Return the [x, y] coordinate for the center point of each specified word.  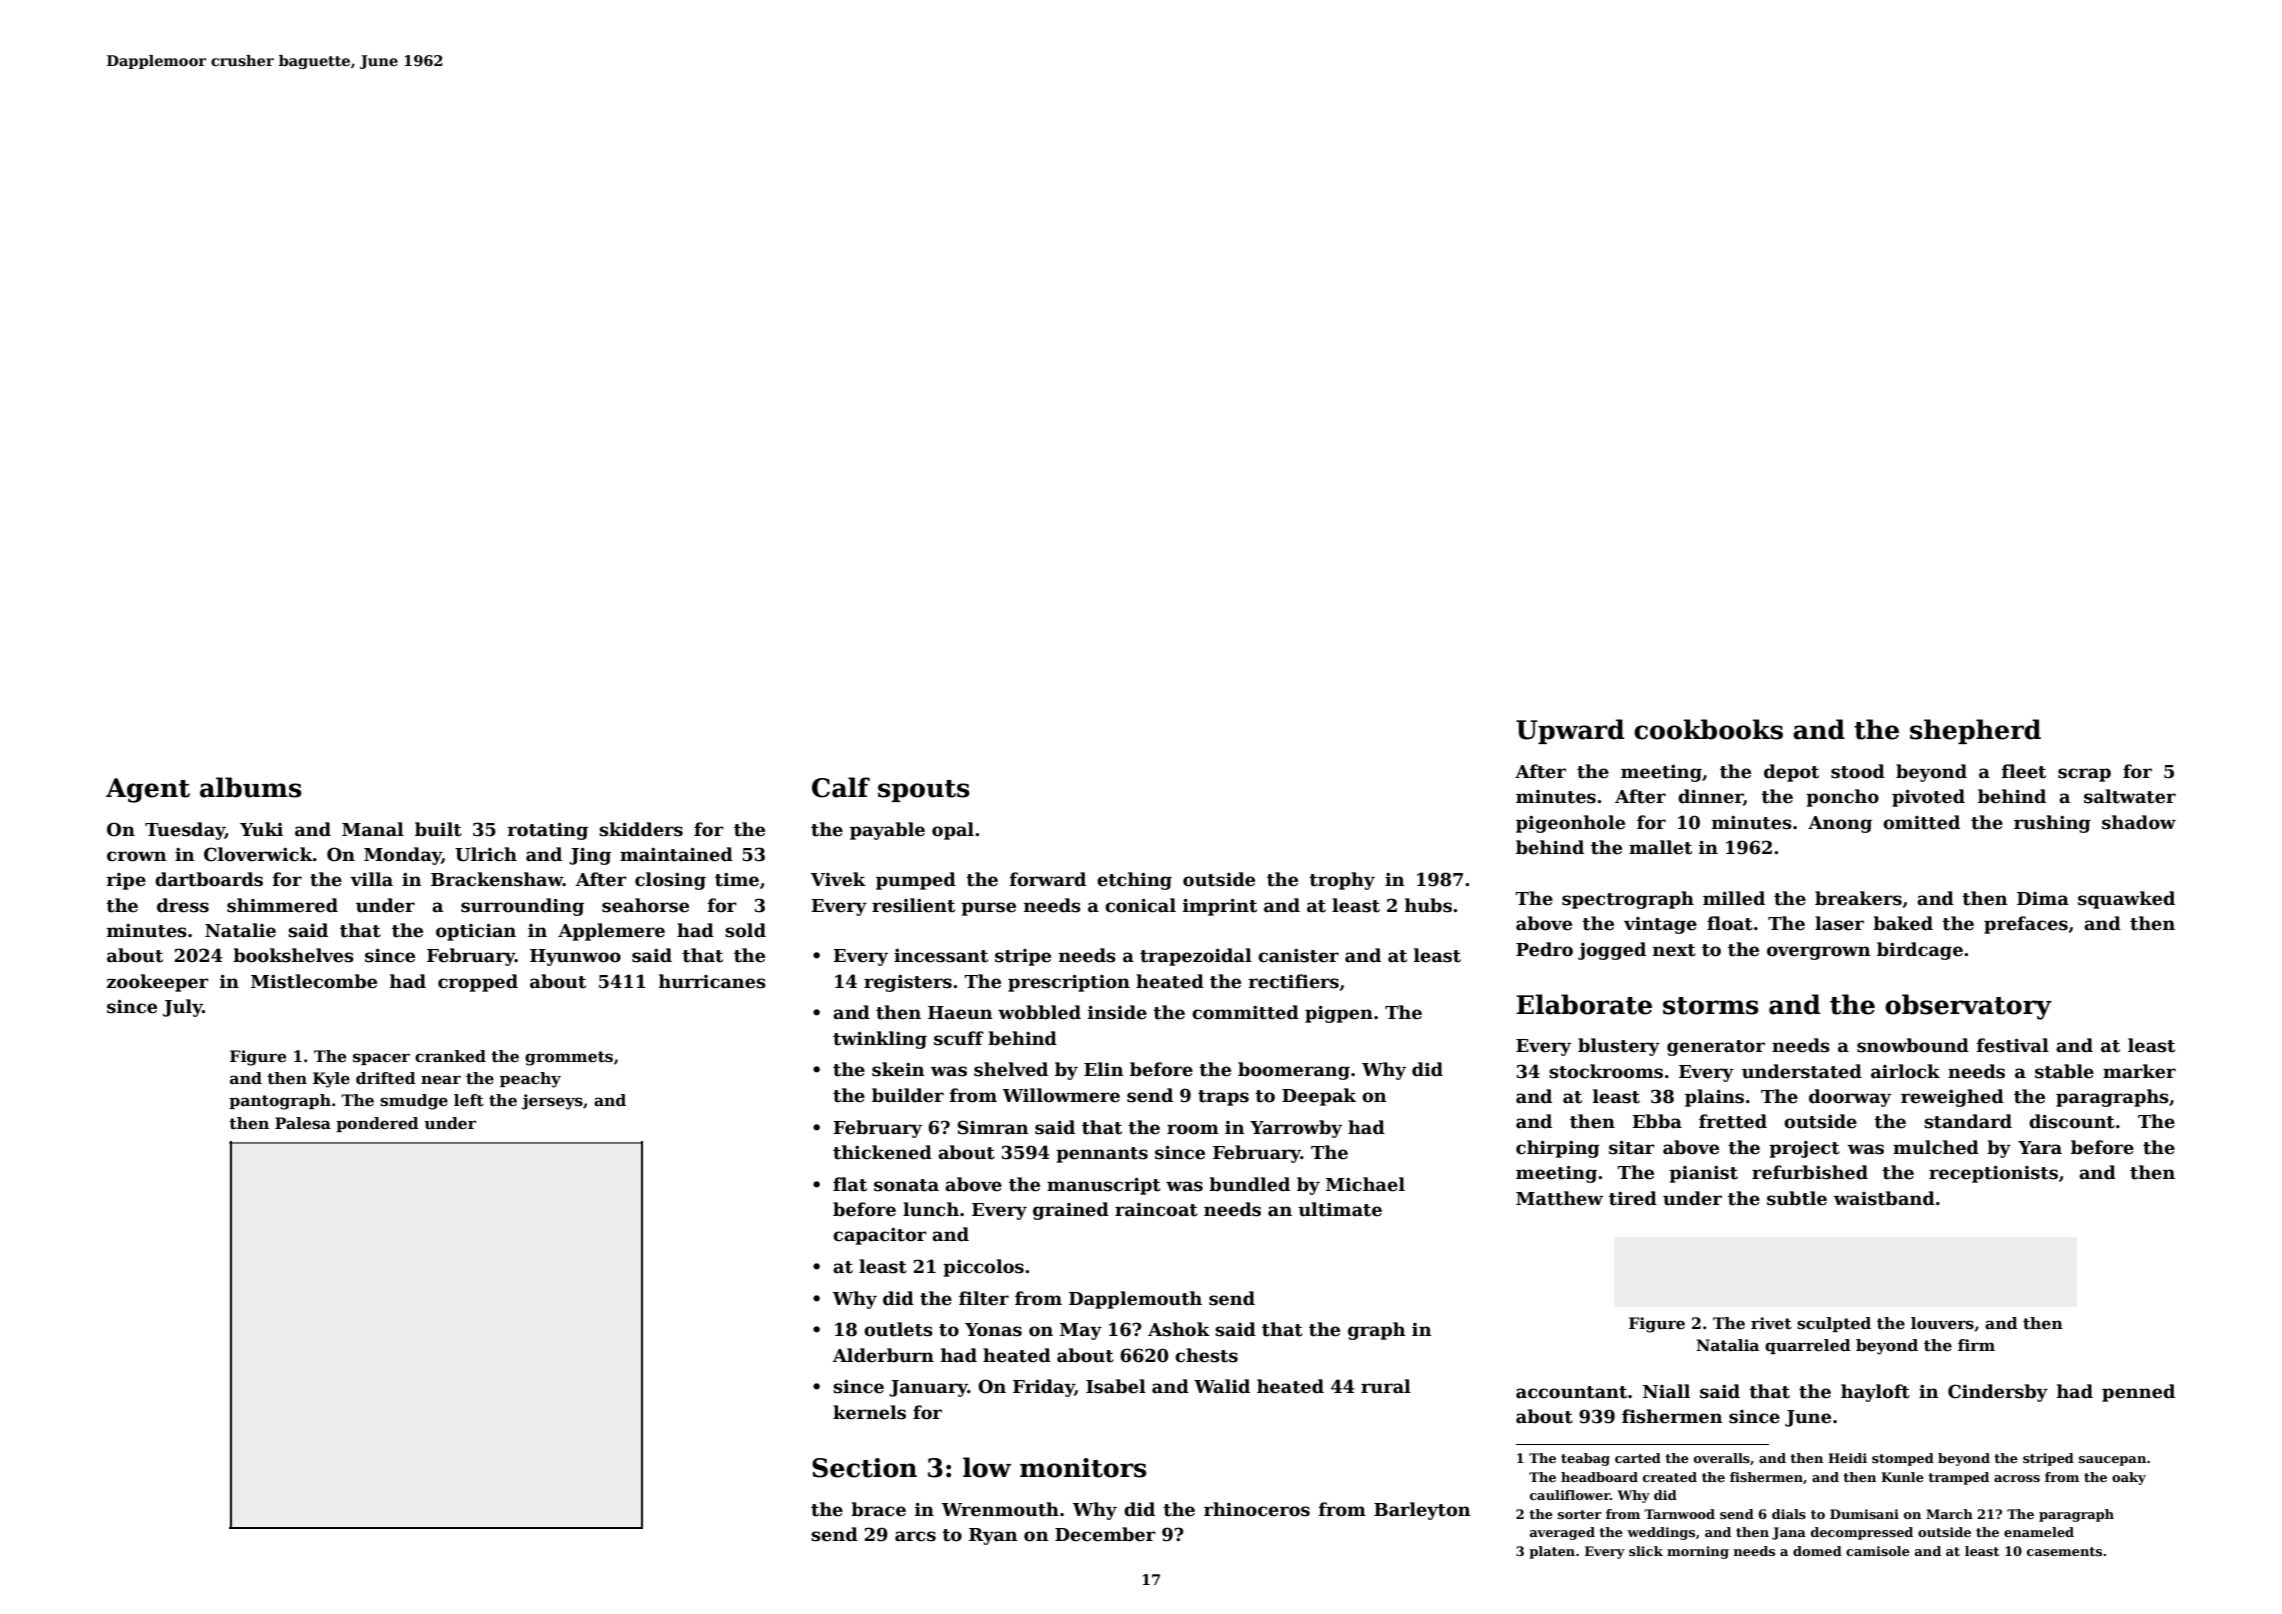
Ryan [993, 1536]
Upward [1570, 731]
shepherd [1975, 731]
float [1730, 923]
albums [251, 787]
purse [988, 909]
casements [2064, 1551]
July [183, 1008]
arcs [915, 1536]
